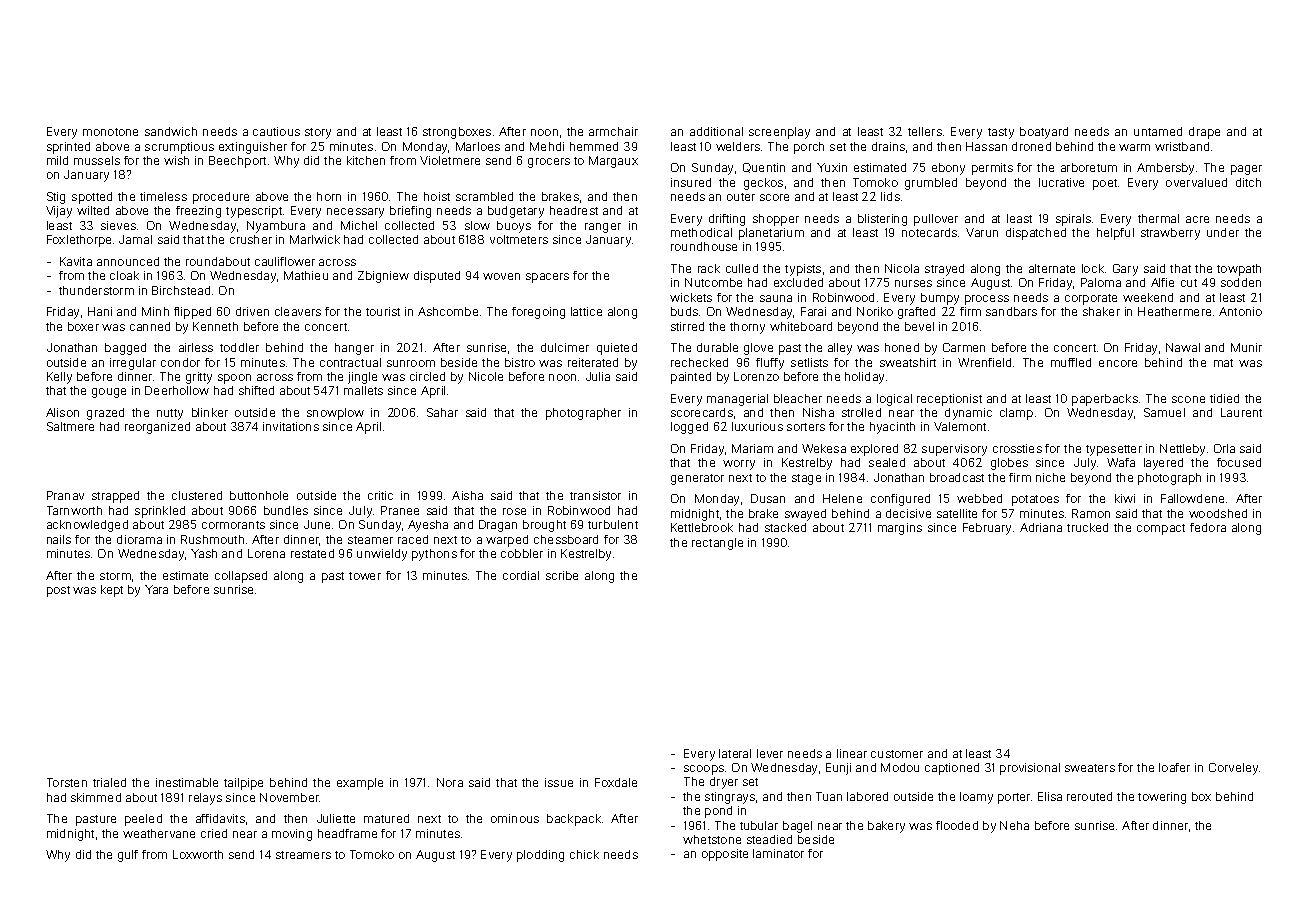  Describe the element at coordinates (501, 276) in the screenshot. I see `woven` at that location.
